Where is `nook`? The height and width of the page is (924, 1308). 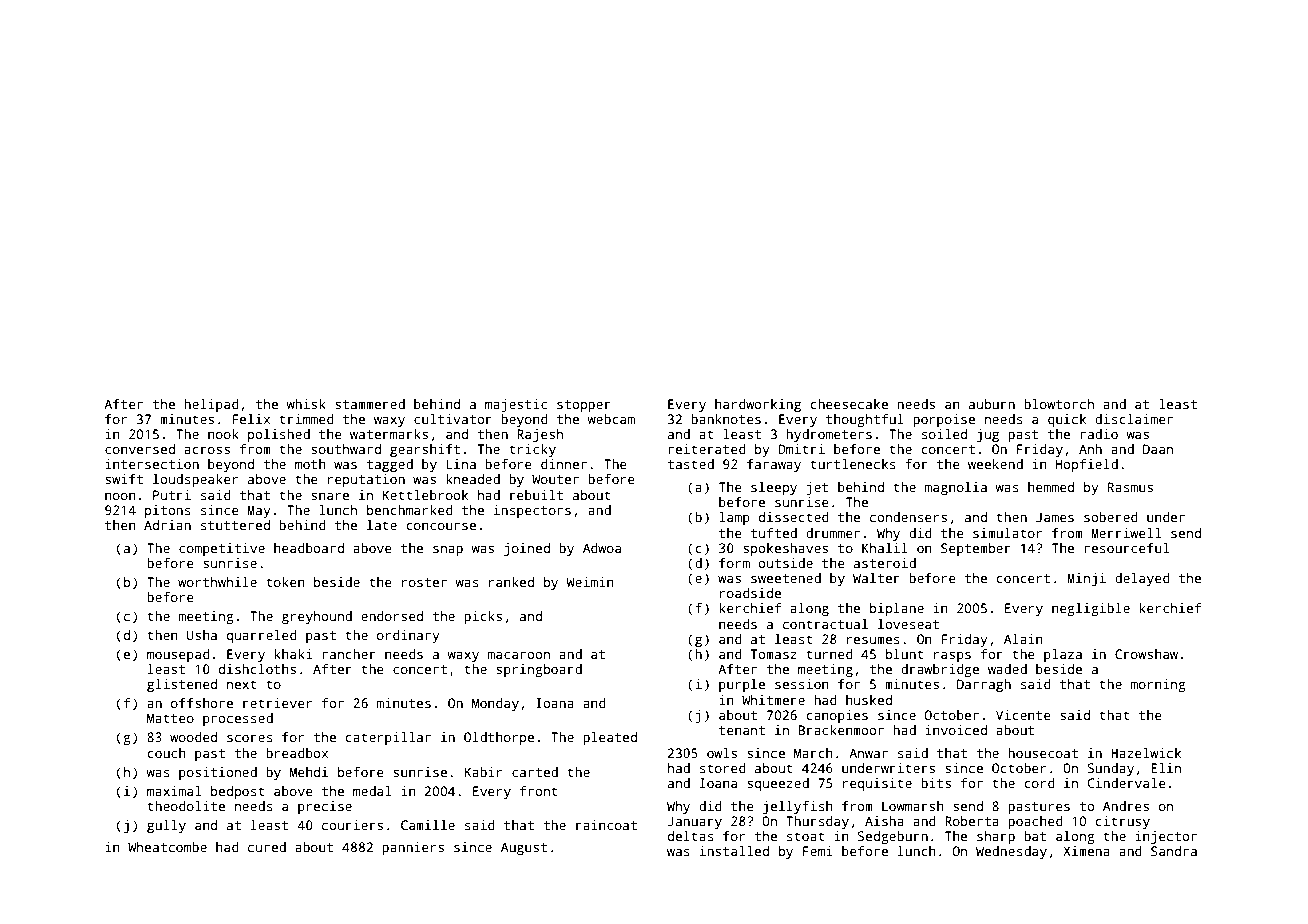
nook is located at coordinates (223, 434).
